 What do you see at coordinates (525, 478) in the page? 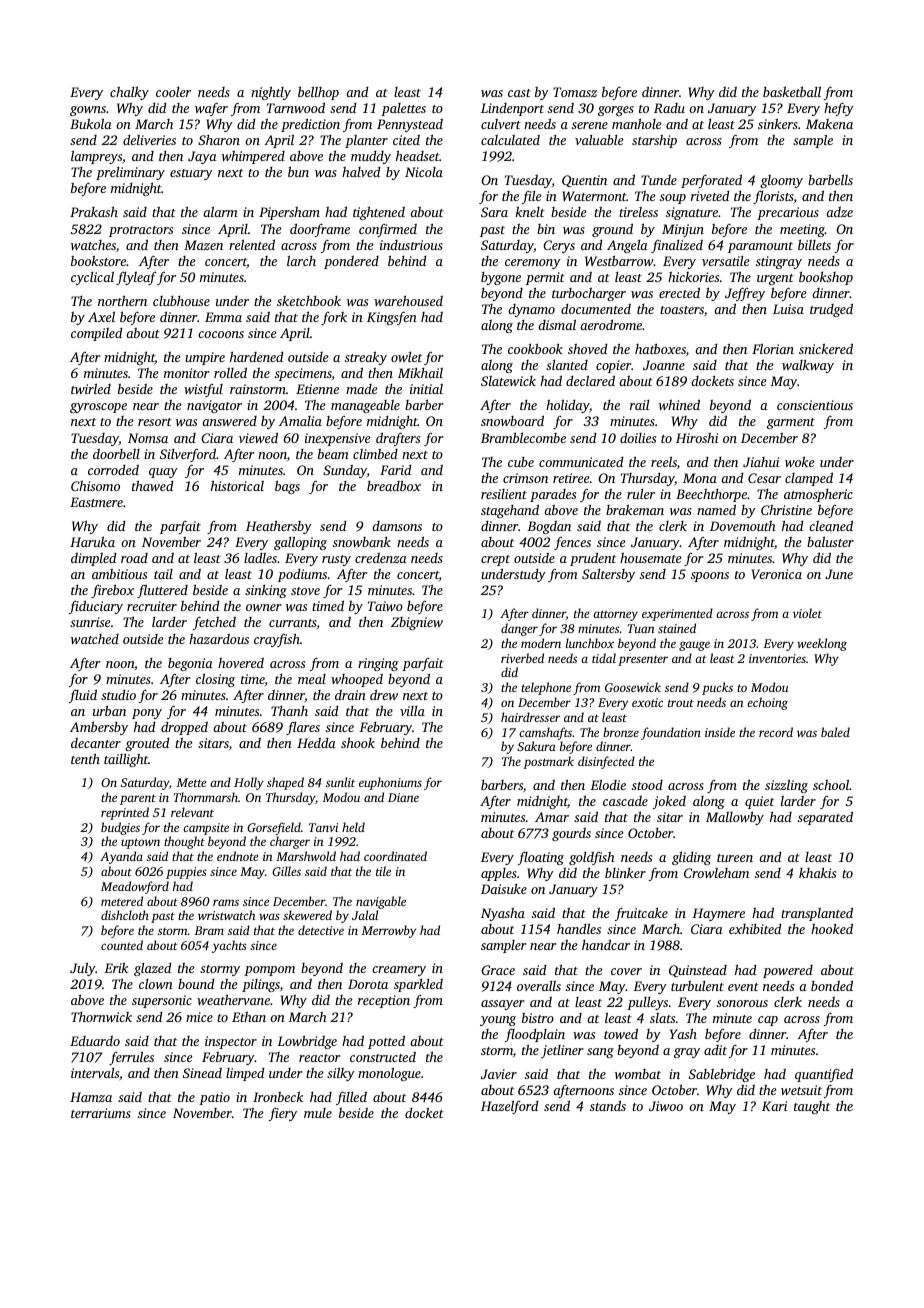
I see `crimson` at bounding box center [525, 478].
